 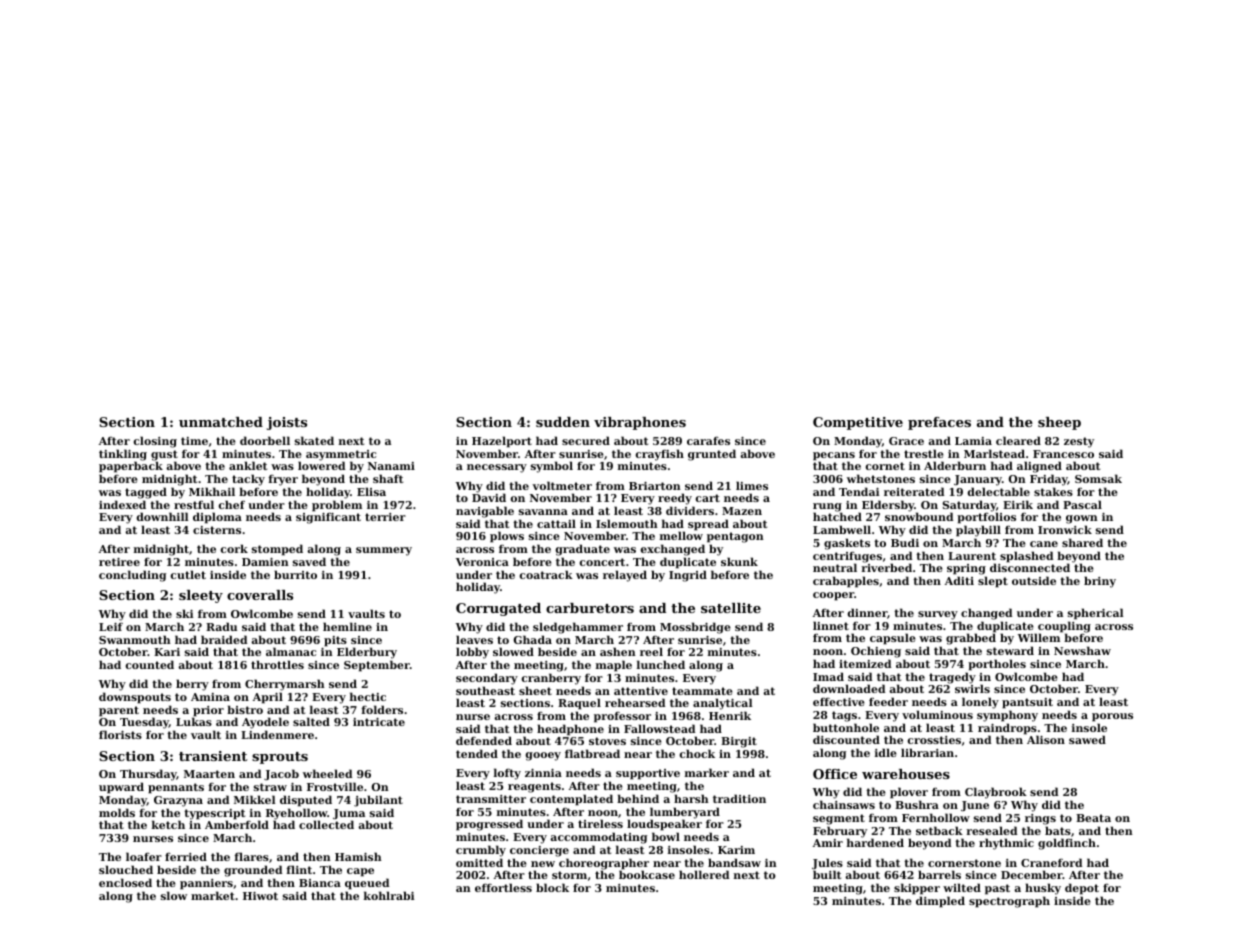 What do you see at coordinates (752, 485) in the screenshot?
I see `limes` at bounding box center [752, 485].
